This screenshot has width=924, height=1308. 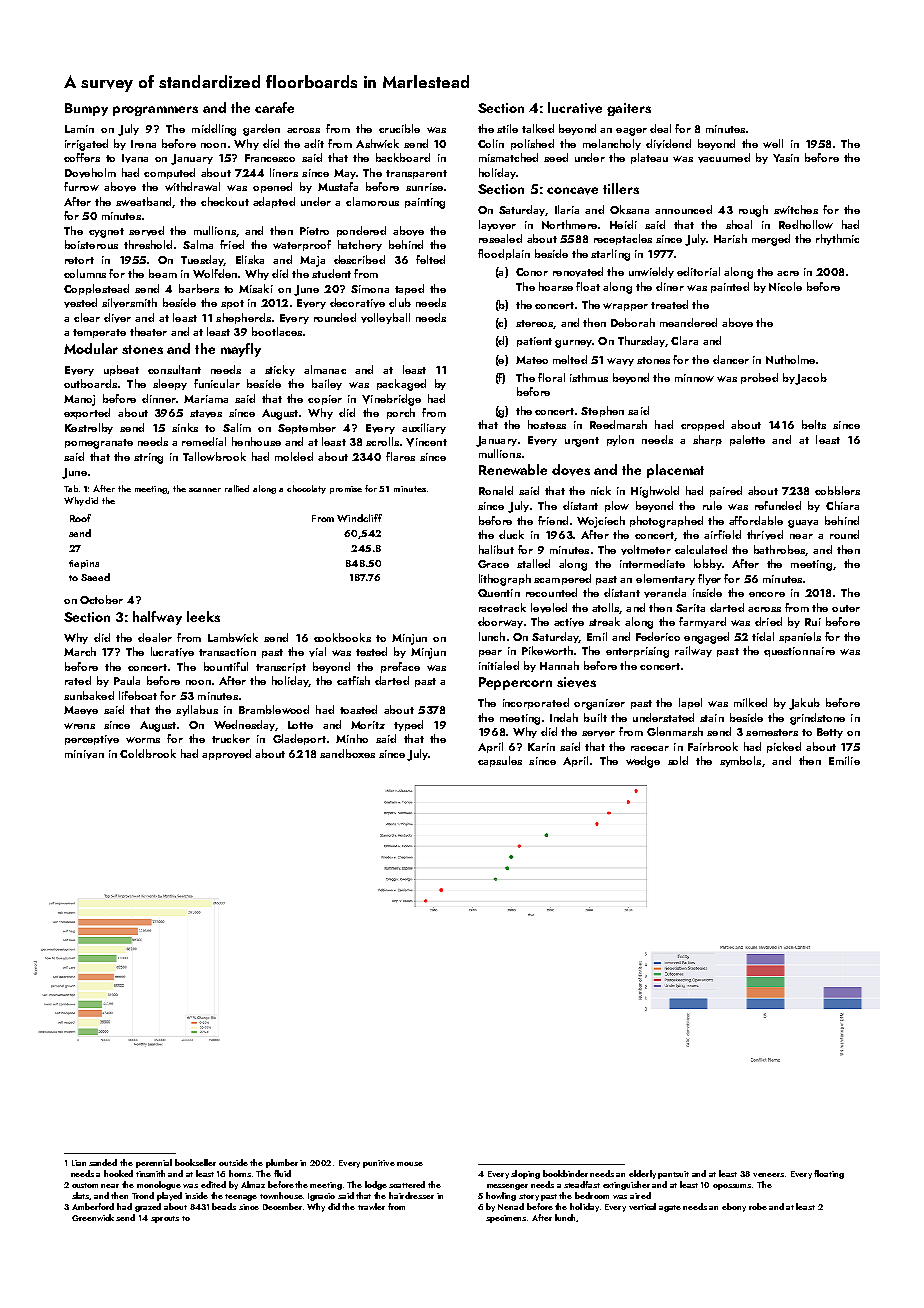 I want to click on sanded, so click(x=103, y=1162).
